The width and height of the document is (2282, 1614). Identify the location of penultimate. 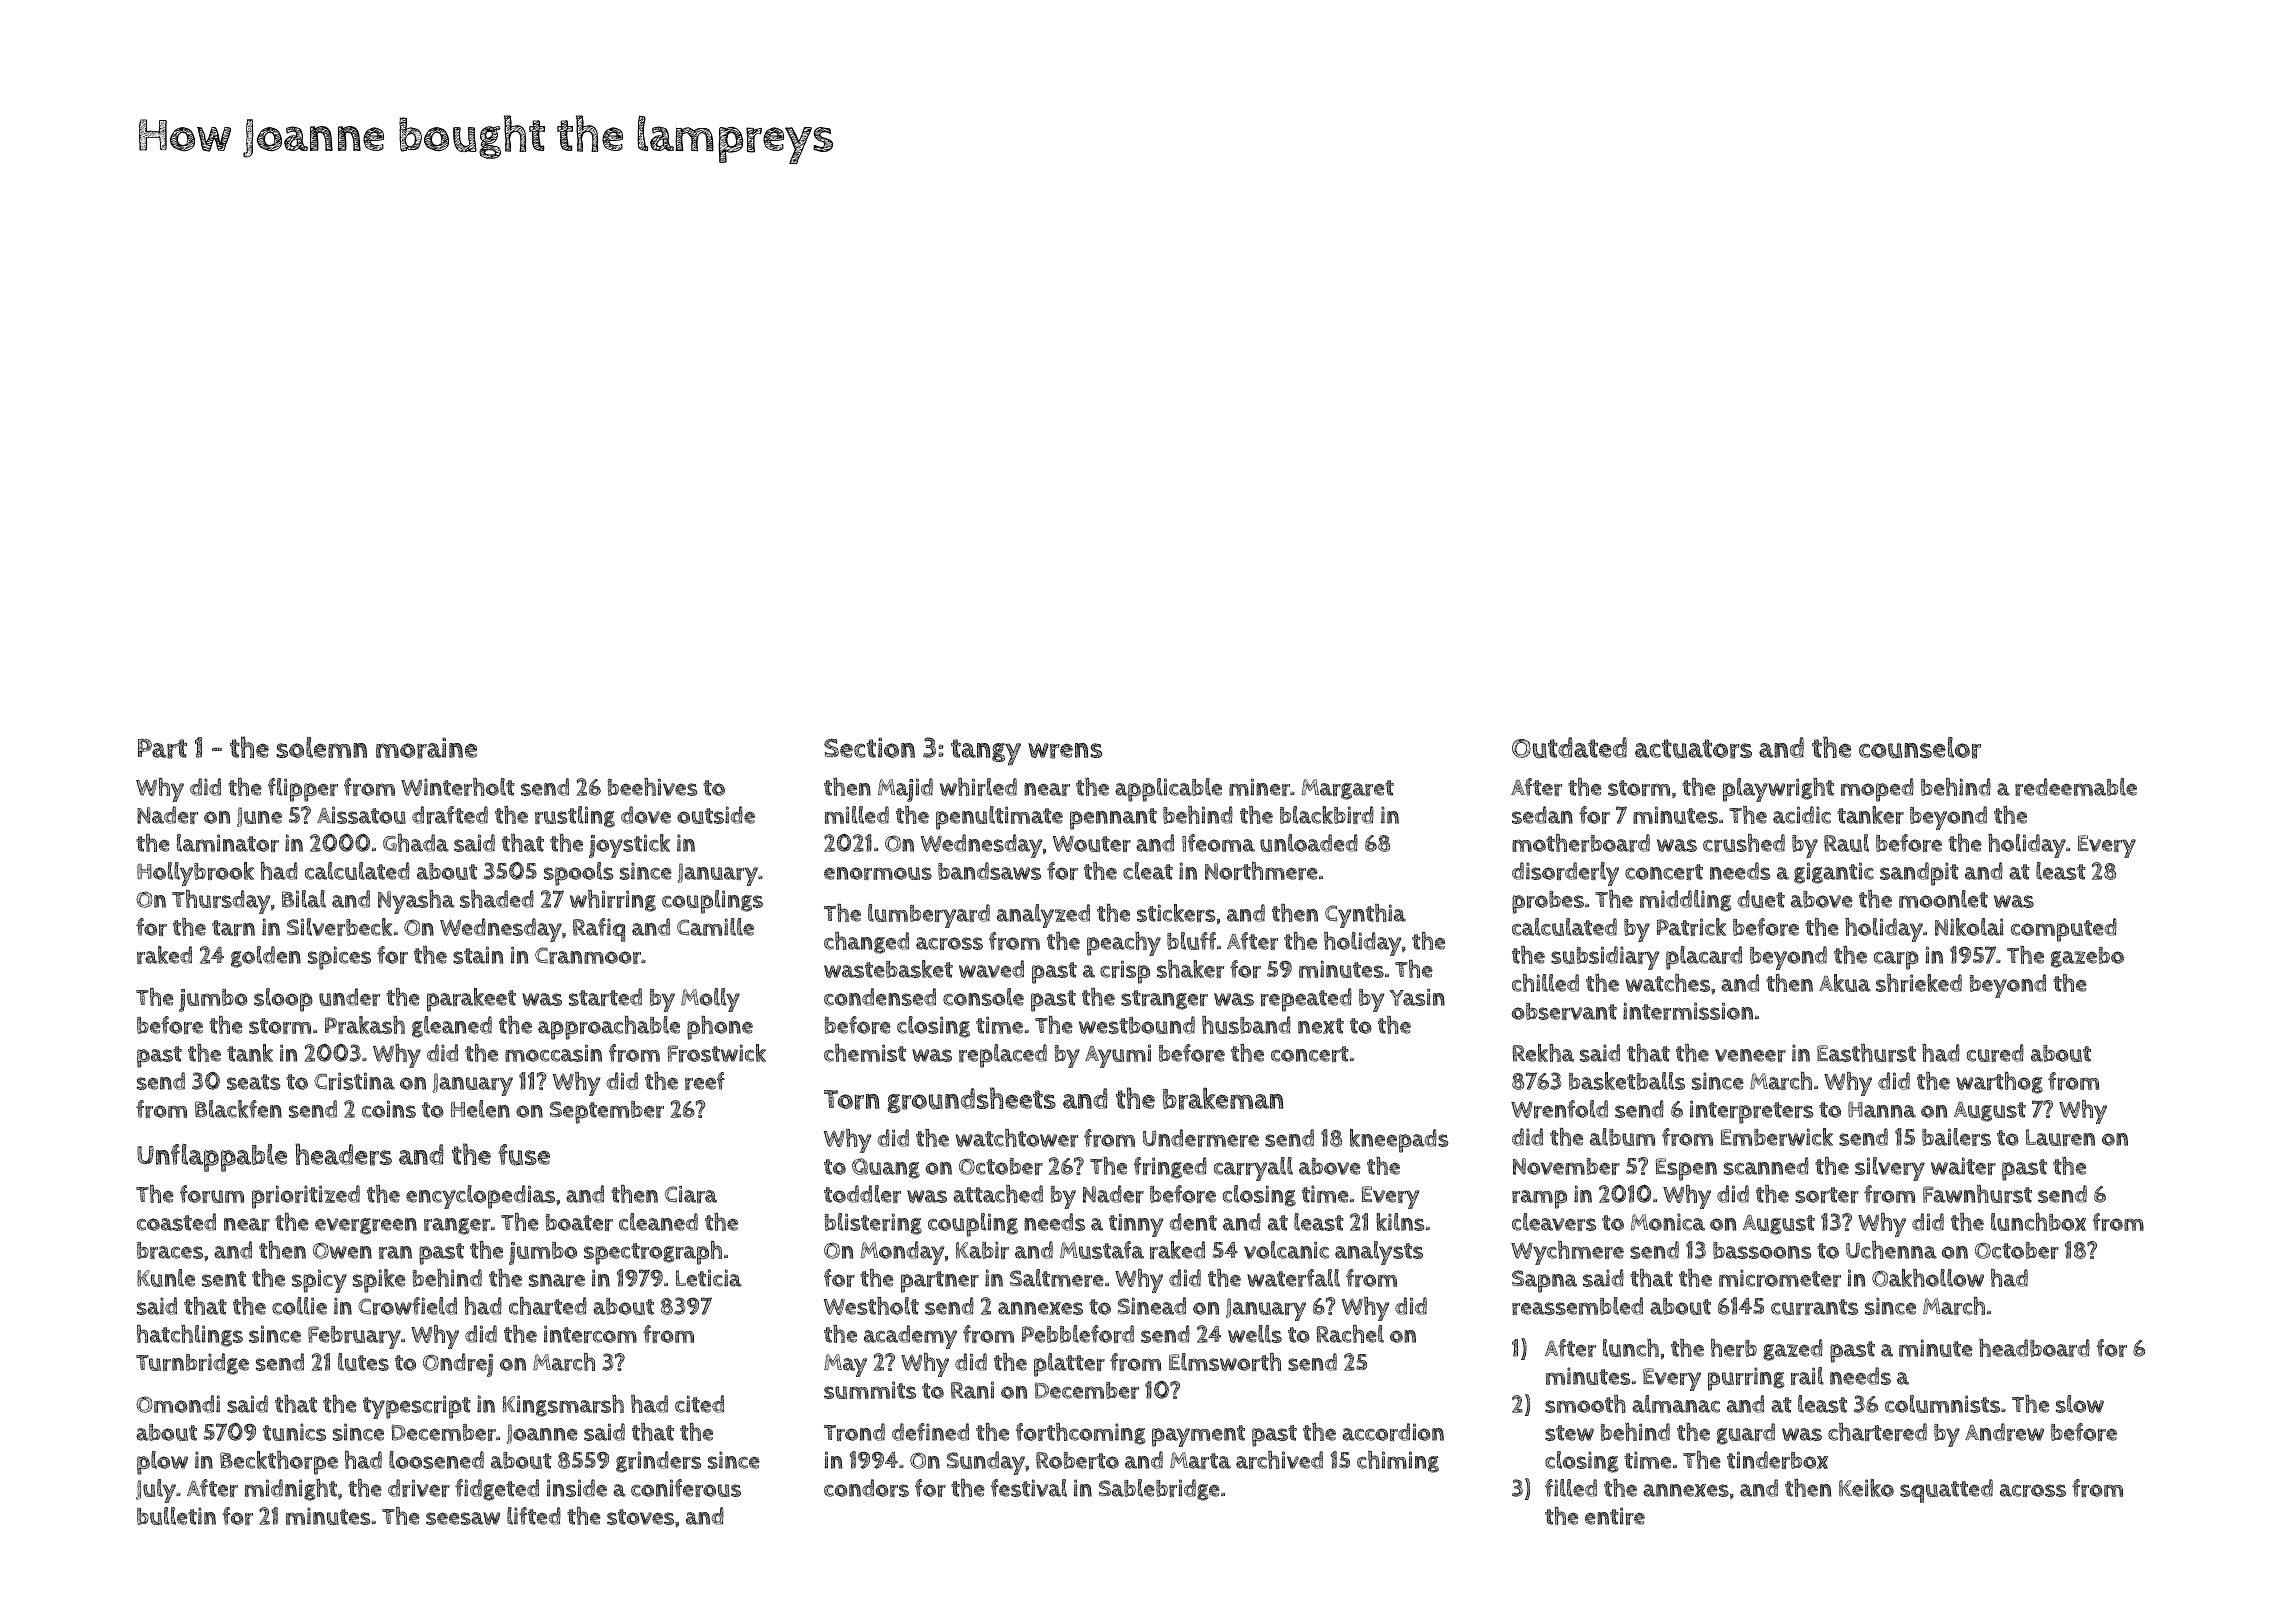
(999, 818).
